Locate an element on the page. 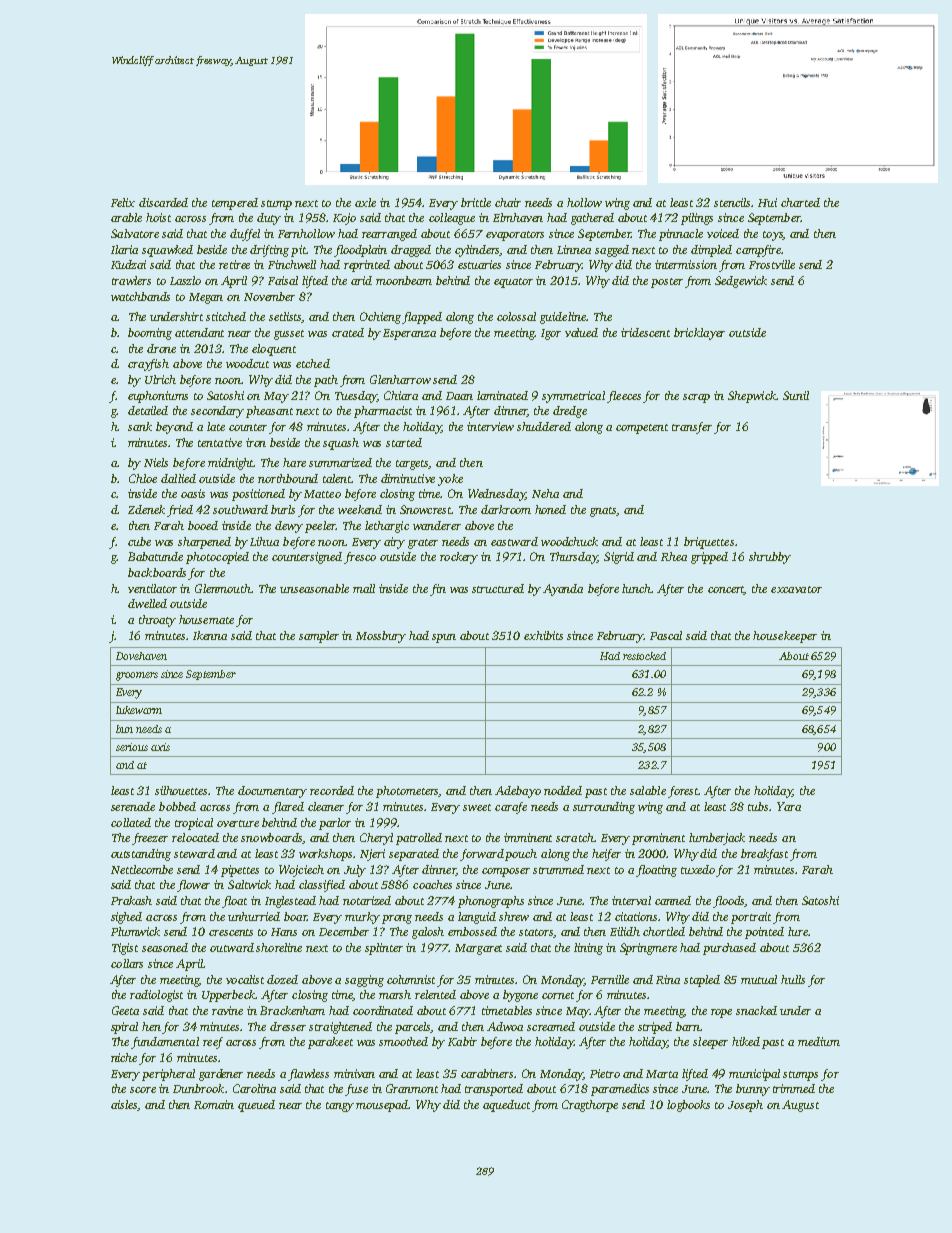 This page has height=1233, width=952. unhurried is located at coordinates (254, 916).
